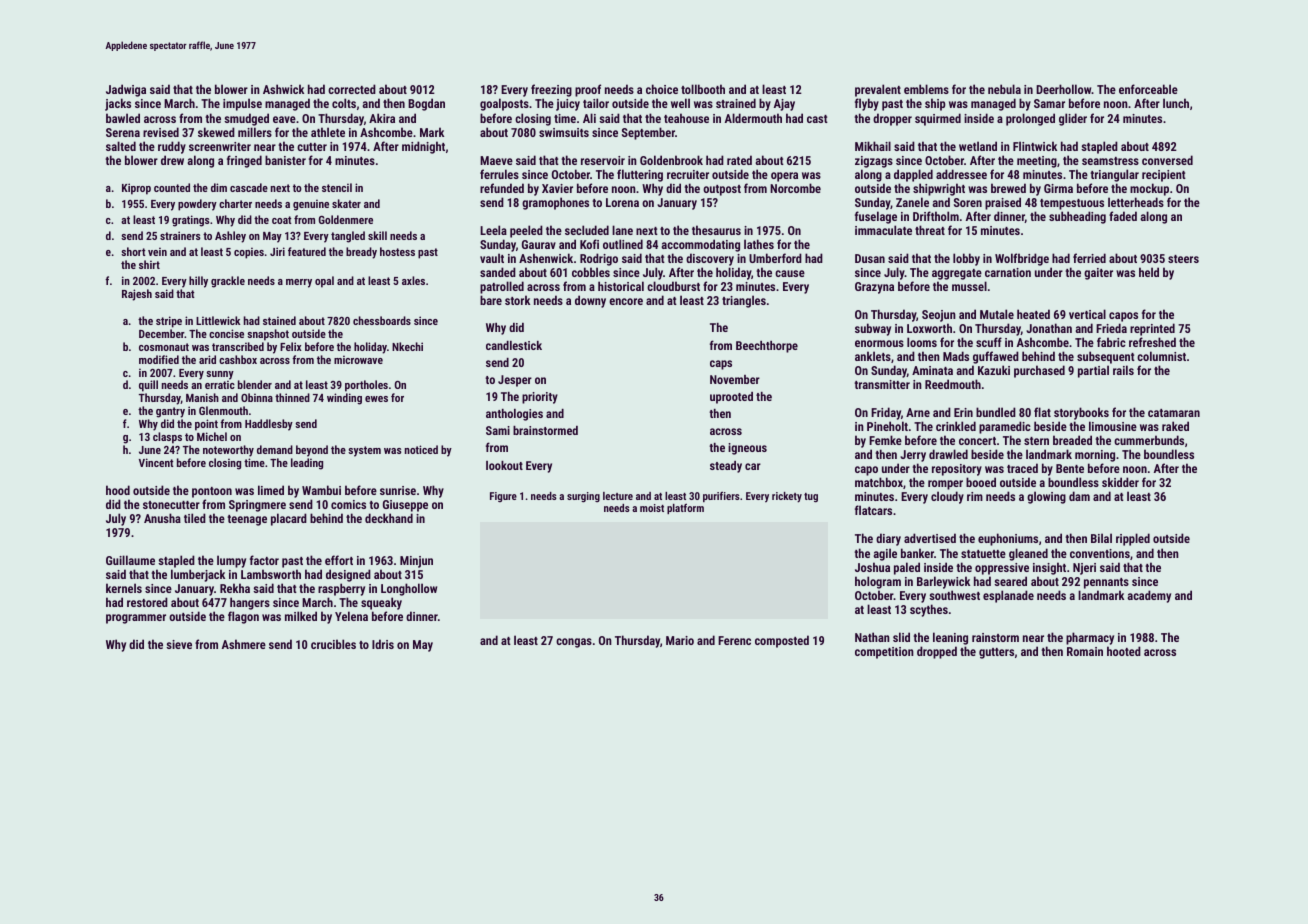  What do you see at coordinates (179, 644) in the document?
I see `sieve` at bounding box center [179, 644].
